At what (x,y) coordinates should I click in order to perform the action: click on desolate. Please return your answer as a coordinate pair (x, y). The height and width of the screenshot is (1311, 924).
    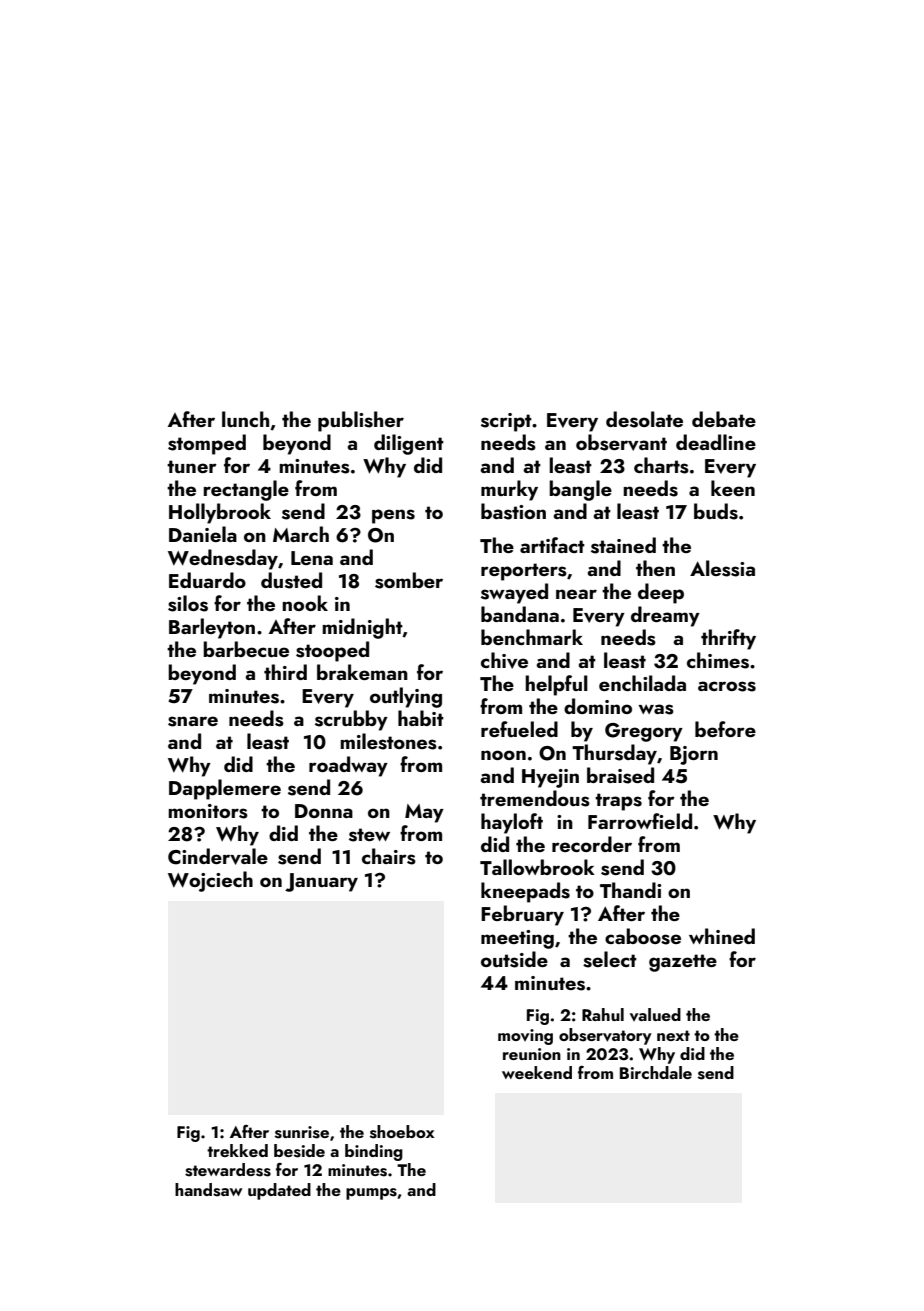
    Looking at the image, I should click on (644, 419).
